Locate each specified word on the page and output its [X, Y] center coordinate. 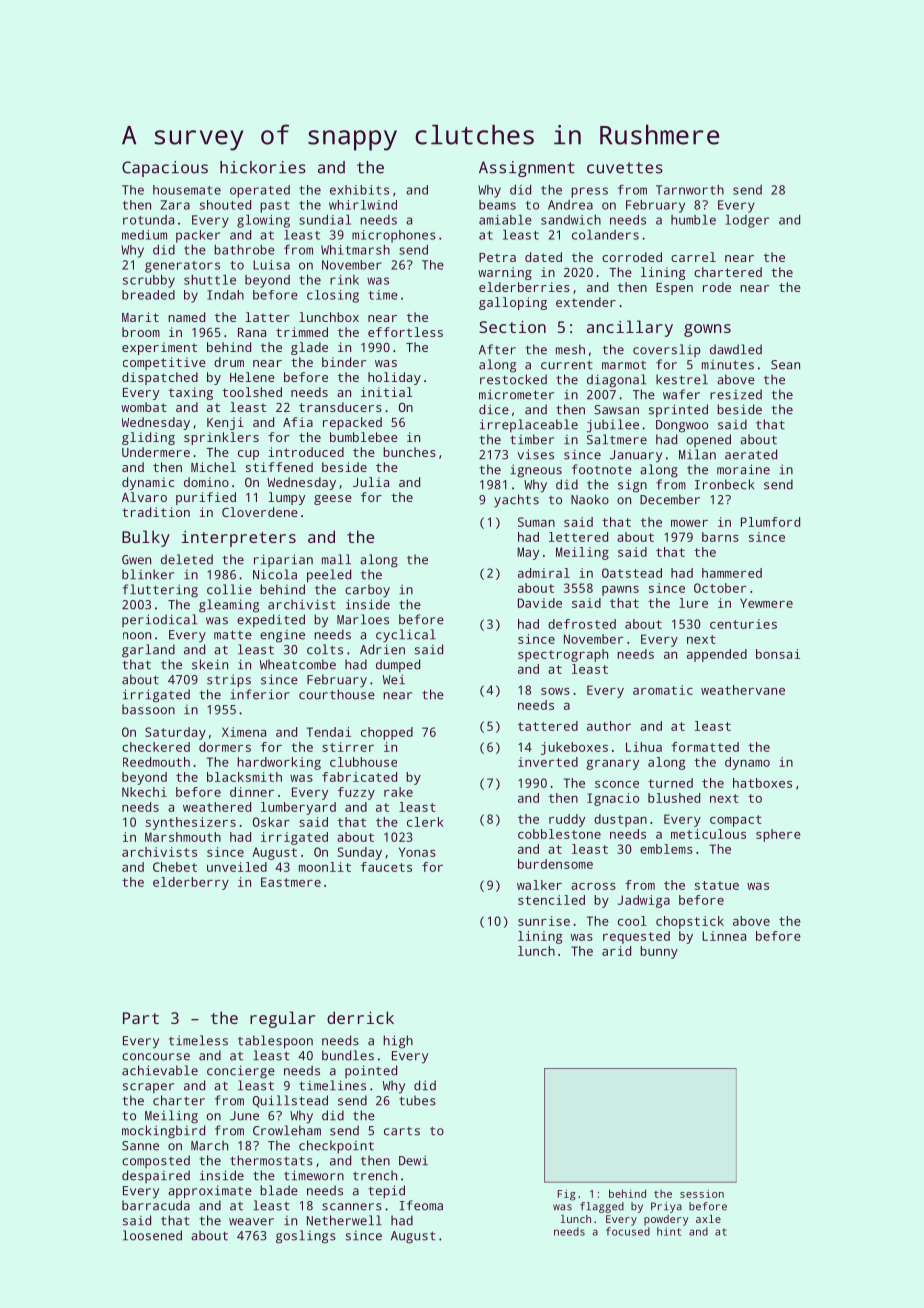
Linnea [724, 936]
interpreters [239, 539]
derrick [360, 1017]
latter [267, 317]
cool [632, 921]
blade [279, 1190]
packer [198, 236]
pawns [620, 591]
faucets [386, 867]
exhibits [359, 190]
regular [282, 1019]
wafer [681, 394]
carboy [367, 591]
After [497, 349]
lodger [747, 221]
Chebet [175, 867]
